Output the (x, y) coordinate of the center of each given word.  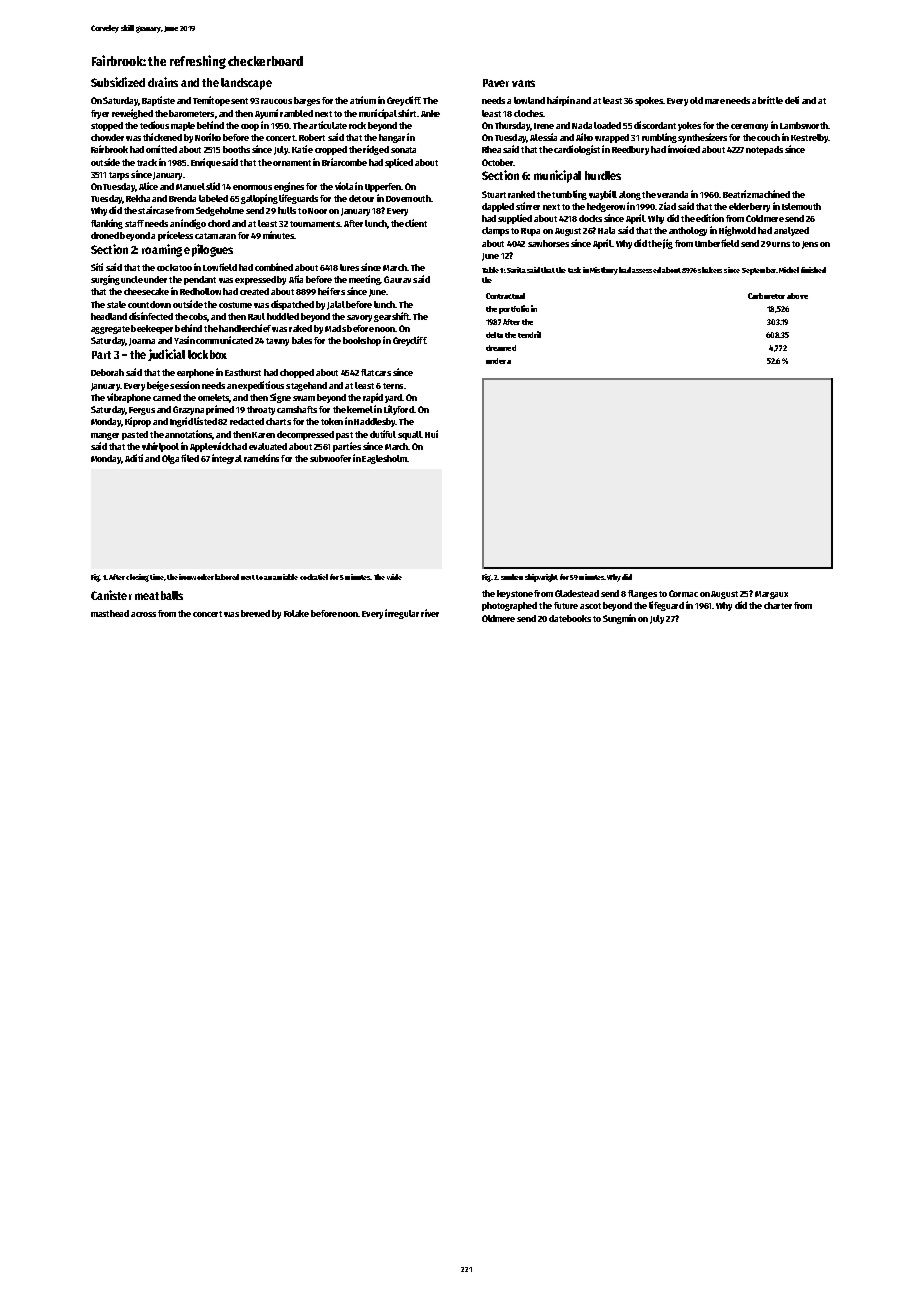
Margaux (771, 595)
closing (137, 578)
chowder (107, 137)
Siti (97, 267)
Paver (496, 83)
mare (715, 101)
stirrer (528, 206)
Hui (431, 434)
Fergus (142, 411)
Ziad (667, 206)
